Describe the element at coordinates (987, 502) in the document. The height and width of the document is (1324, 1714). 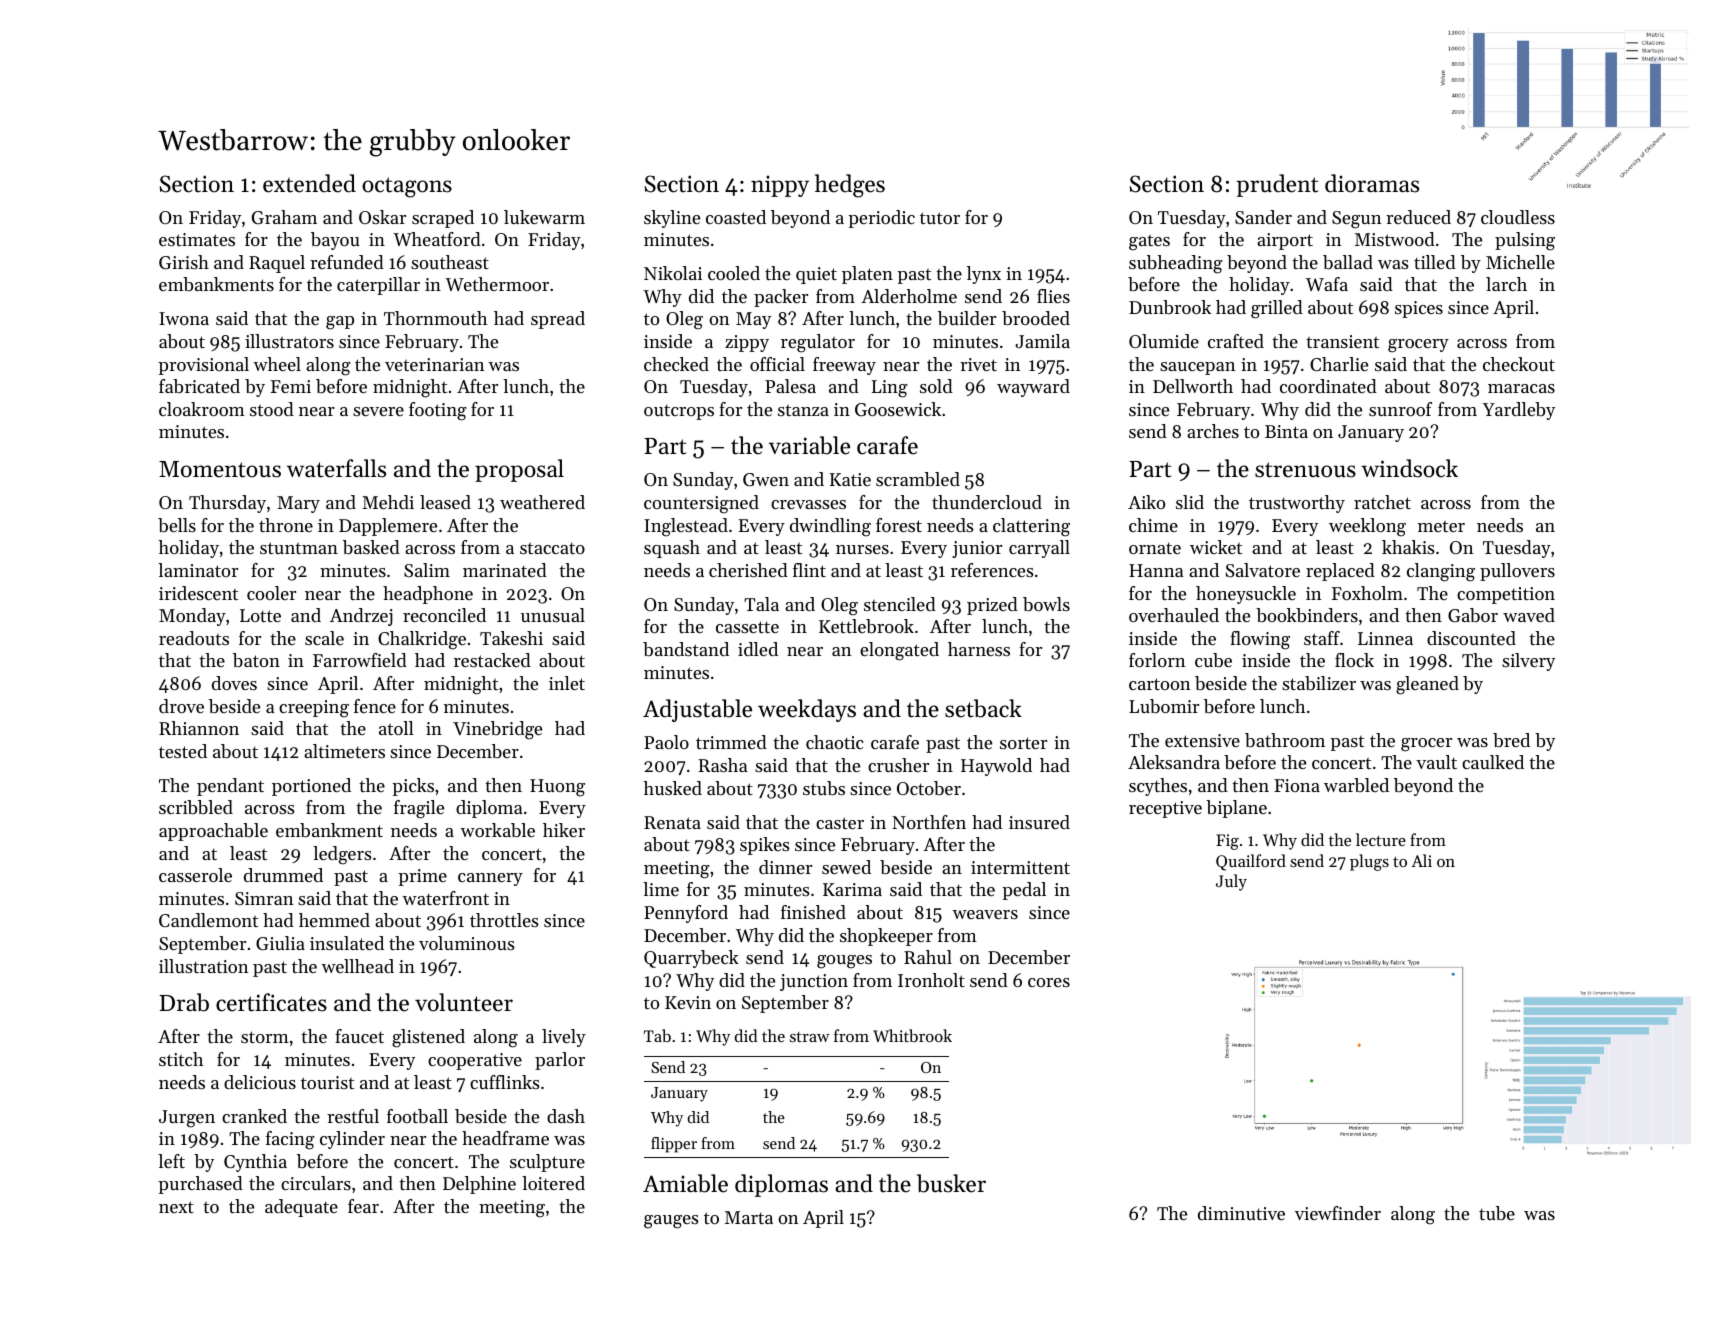
I see `thundercloud` at that location.
